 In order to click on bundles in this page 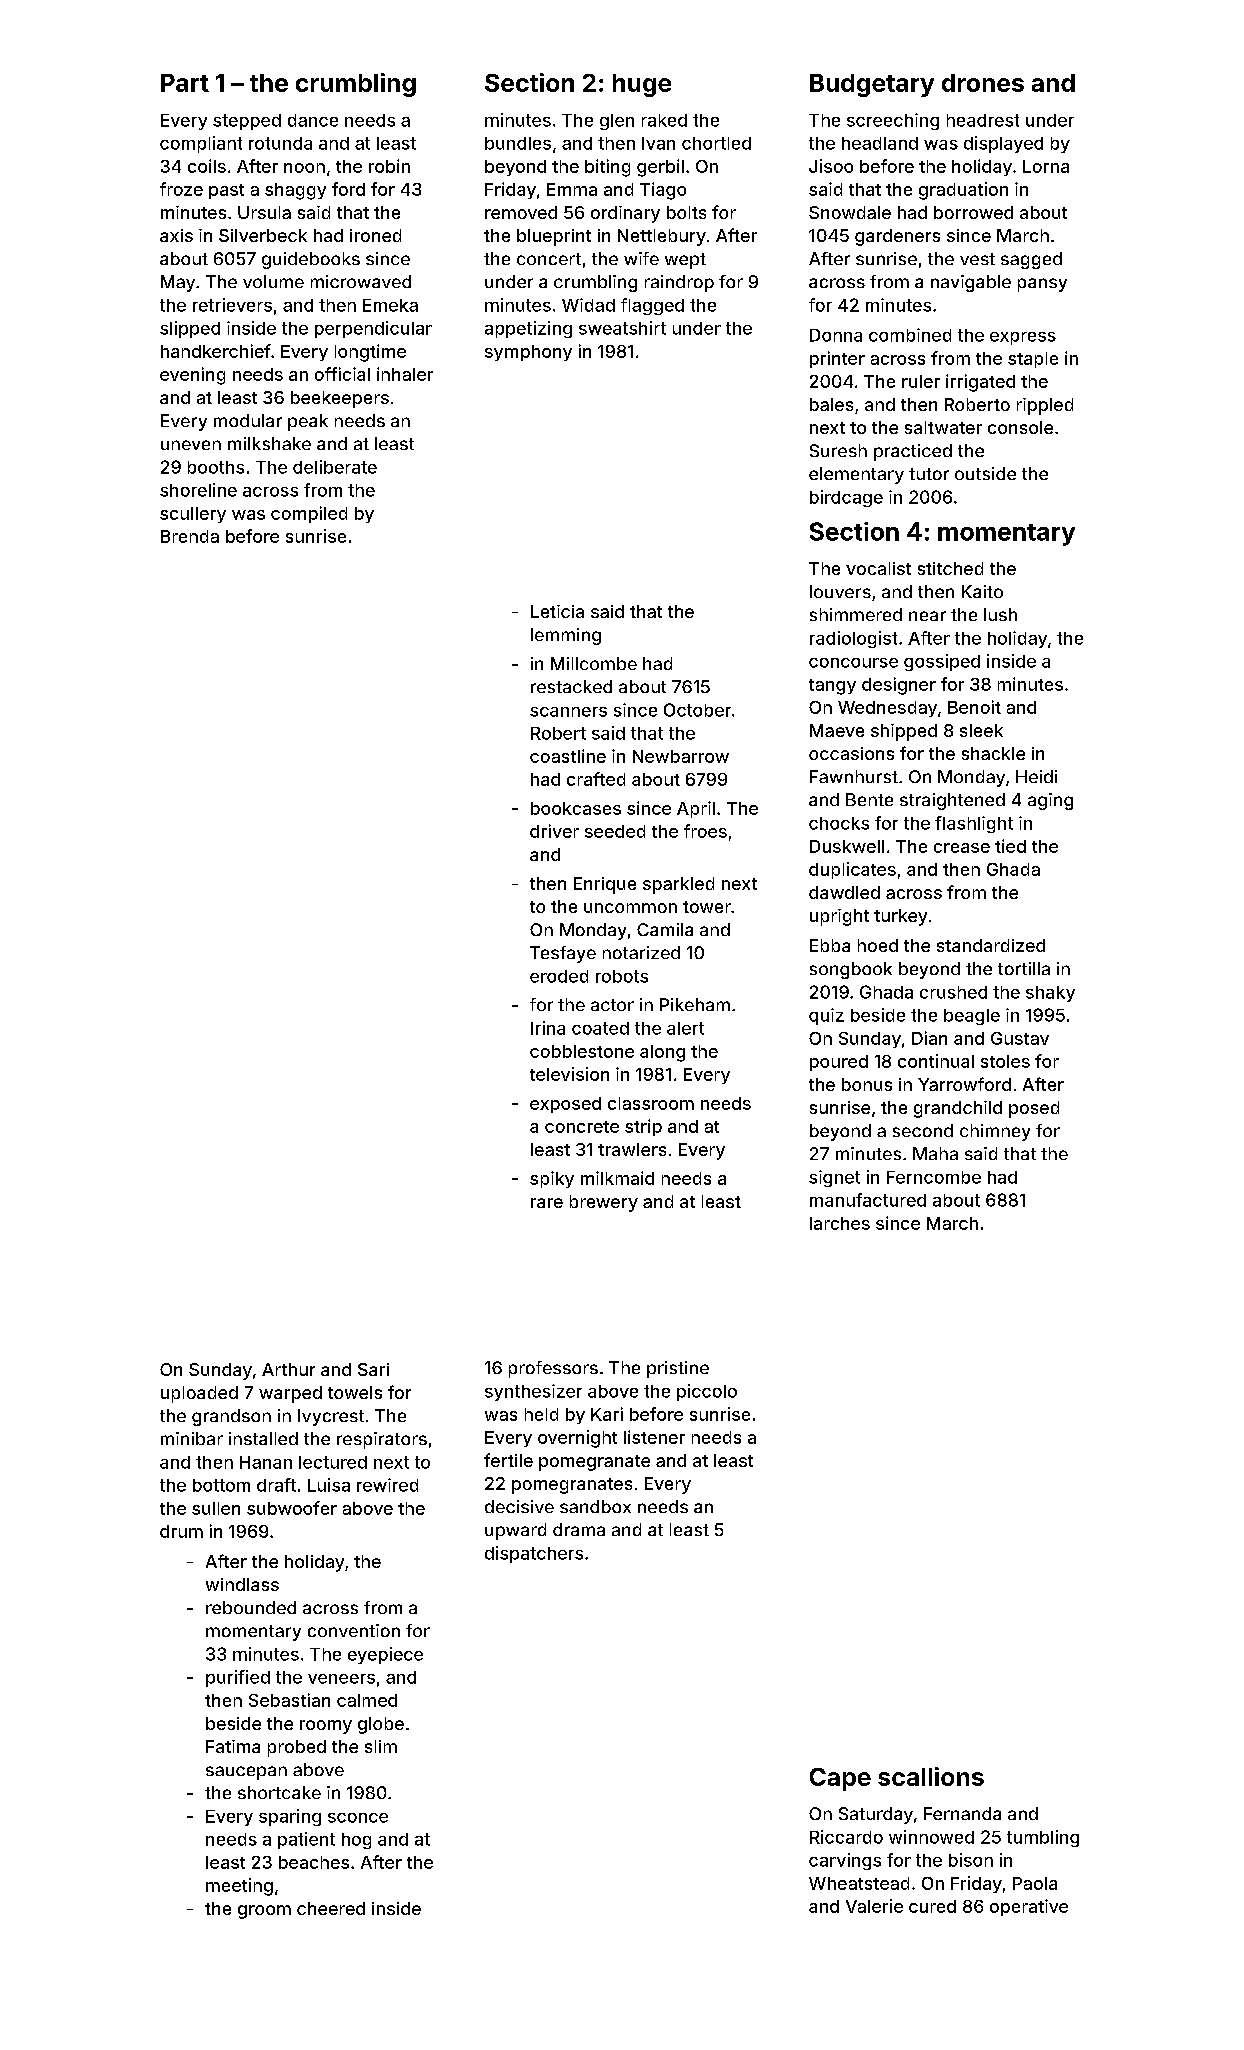, I will do `click(518, 143)`.
